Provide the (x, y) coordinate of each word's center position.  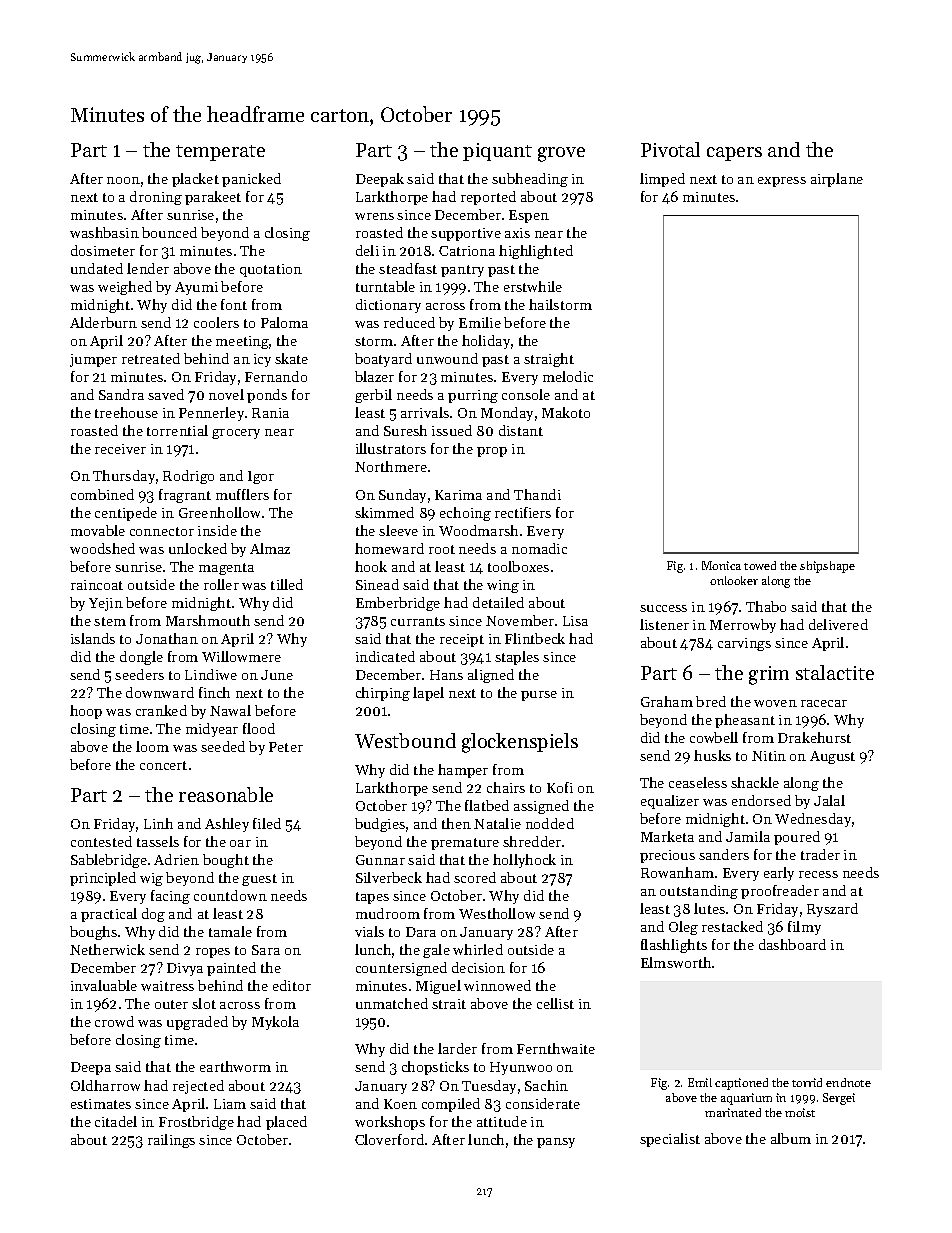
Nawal (230, 710)
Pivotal (670, 149)
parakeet (213, 198)
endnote (848, 1082)
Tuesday (489, 1087)
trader (820, 854)
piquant (497, 152)
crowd (114, 1021)
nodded (550, 823)
